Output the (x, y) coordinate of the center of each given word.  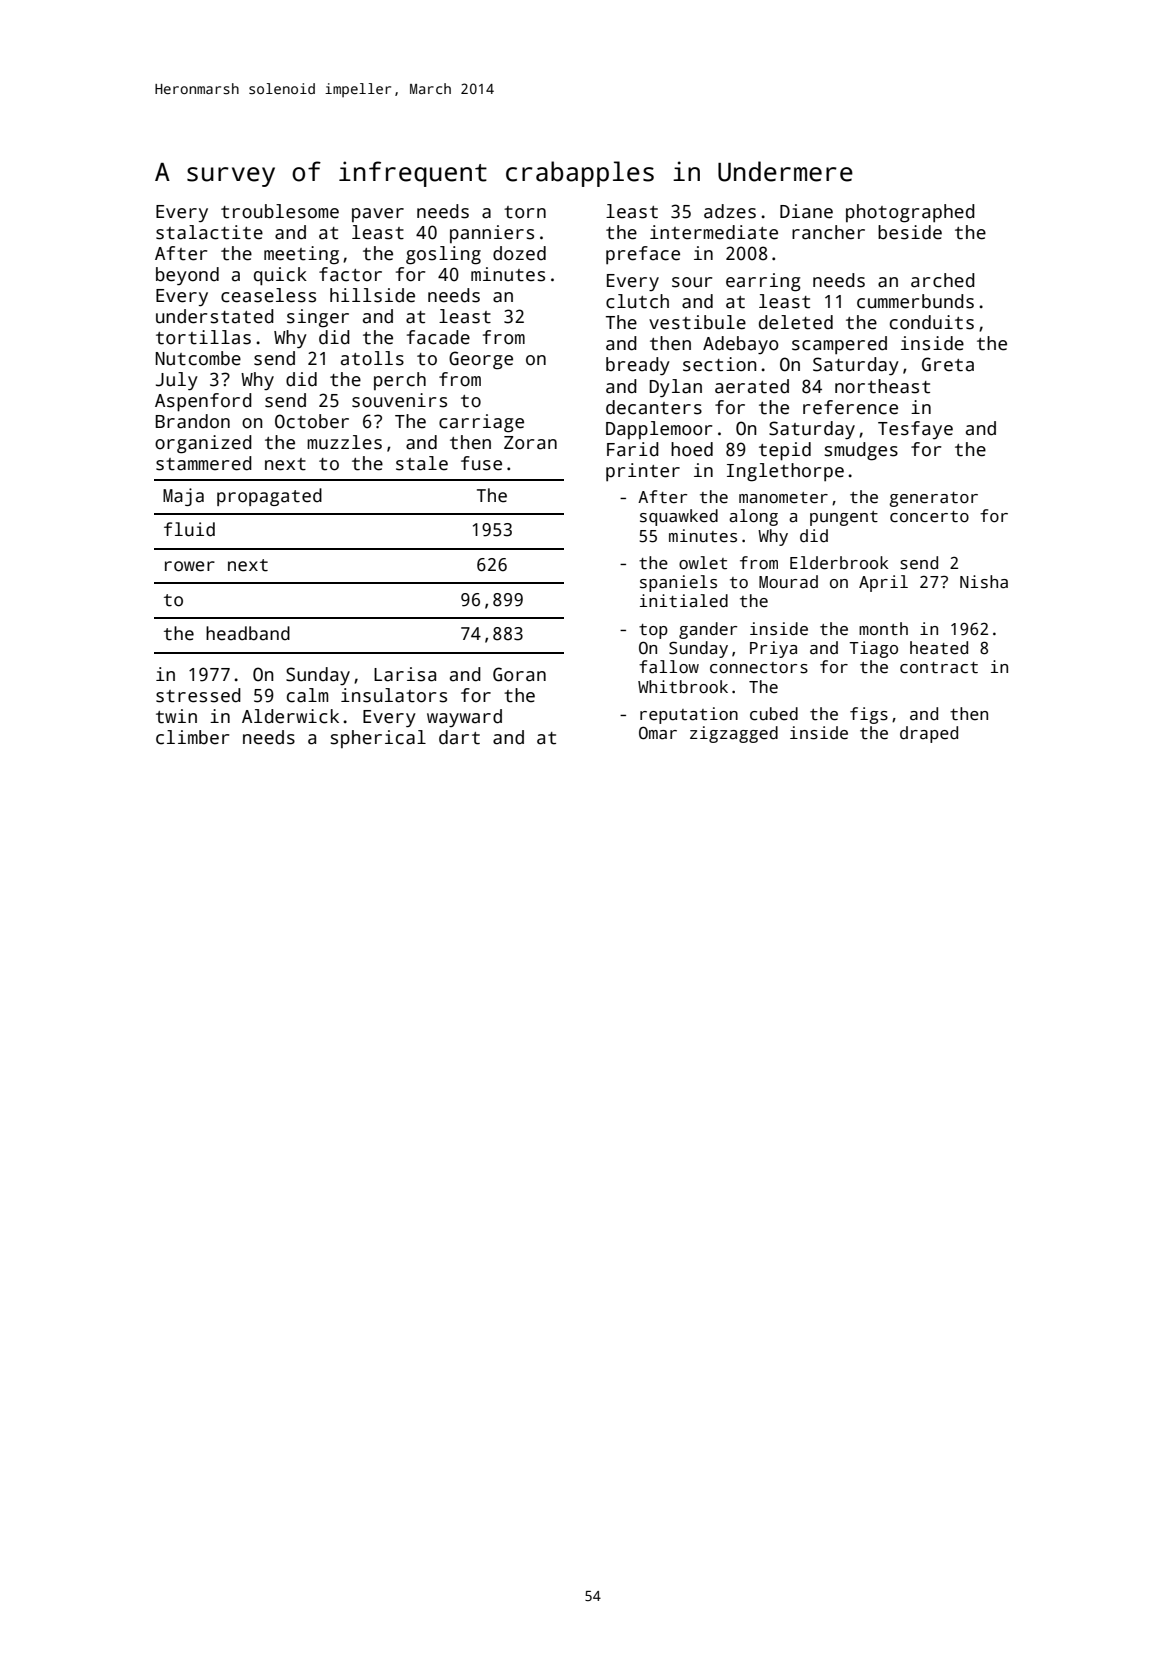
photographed (910, 213)
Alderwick (290, 716)
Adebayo (741, 345)
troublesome (280, 211)
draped (929, 734)
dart (459, 737)
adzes (730, 211)
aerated (752, 386)
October (312, 421)
